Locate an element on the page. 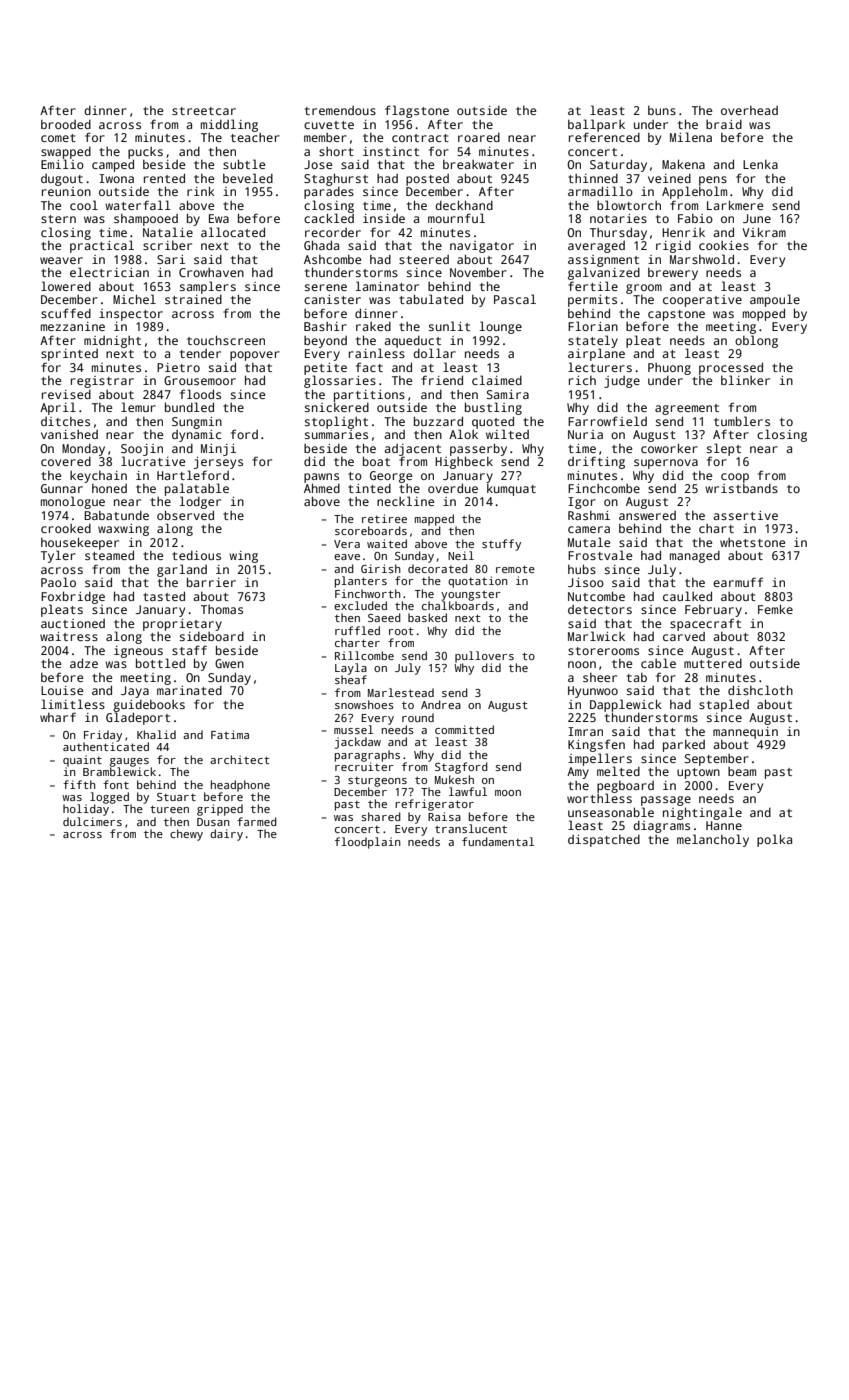  managed is located at coordinates (695, 557).
